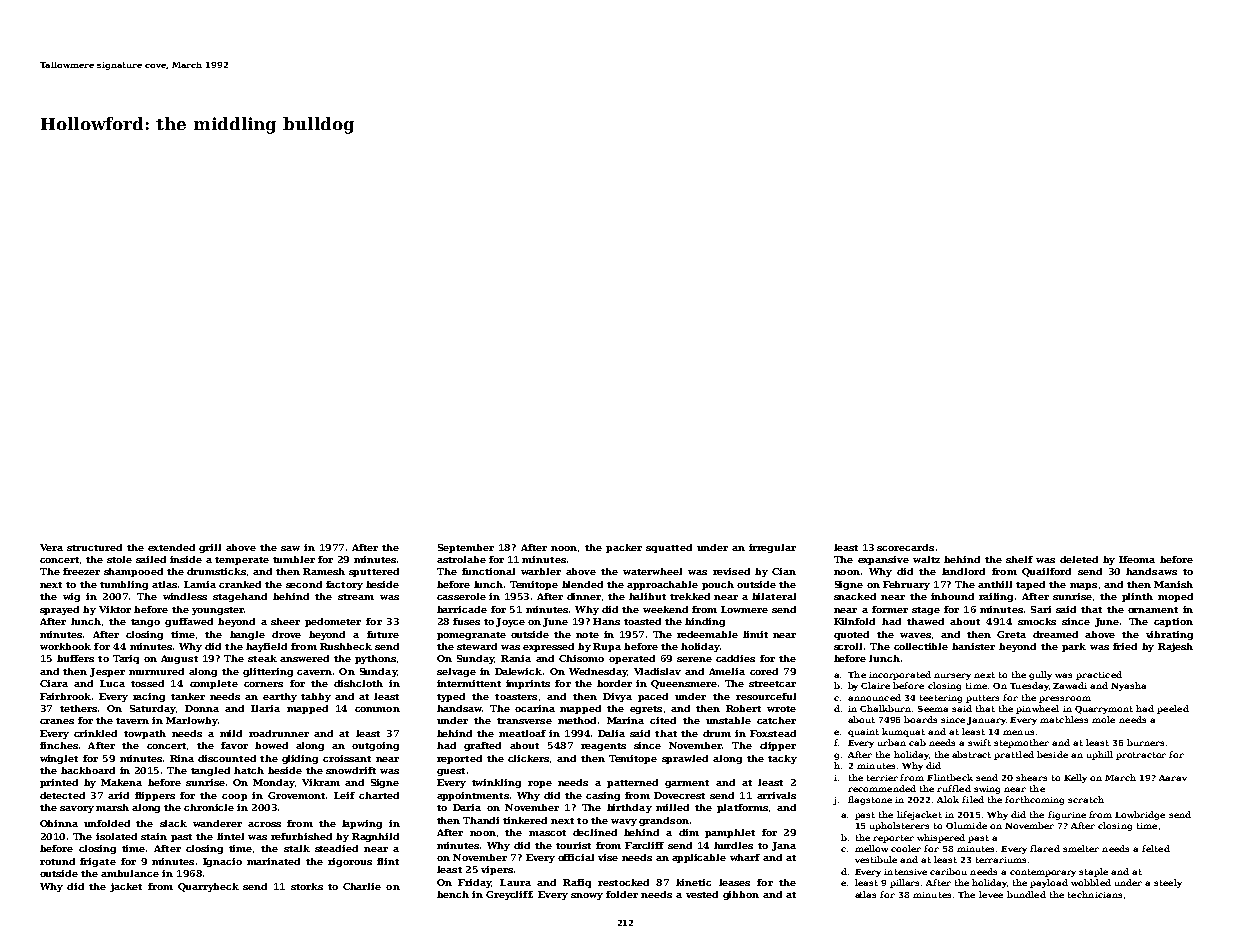 Image resolution: width=1233 pixels, height=952 pixels. I want to click on Ifeoma, so click(1137, 559).
